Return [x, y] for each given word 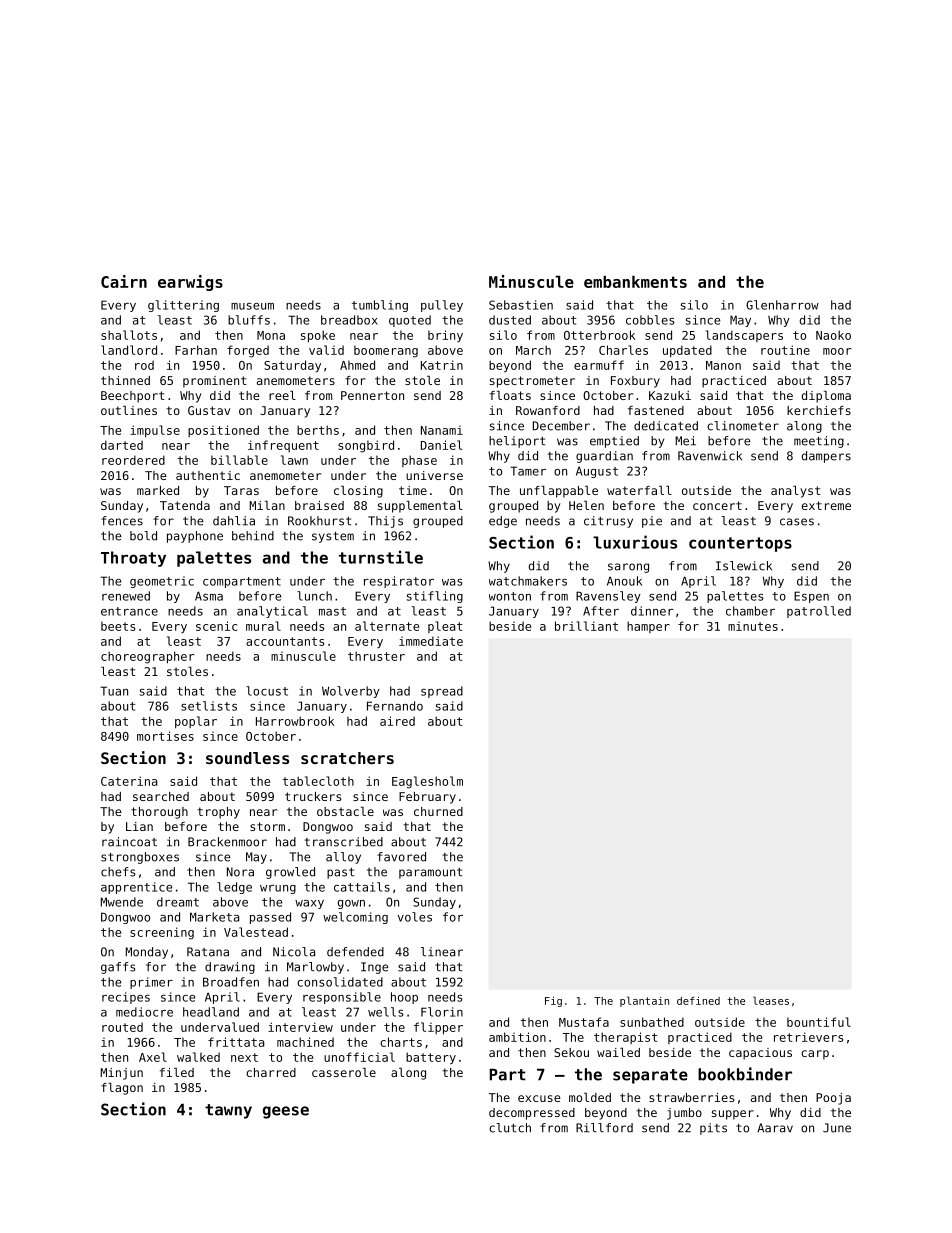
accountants [285, 641]
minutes [753, 626]
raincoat [129, 842]
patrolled [819, 612]
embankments [635, 281]
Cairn [124, 281]
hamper [648, 627]
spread [442, 692]
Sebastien [521, 305]
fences [122, 521]
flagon [122, 1089]
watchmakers [528, 581]
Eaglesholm [427, 782]
